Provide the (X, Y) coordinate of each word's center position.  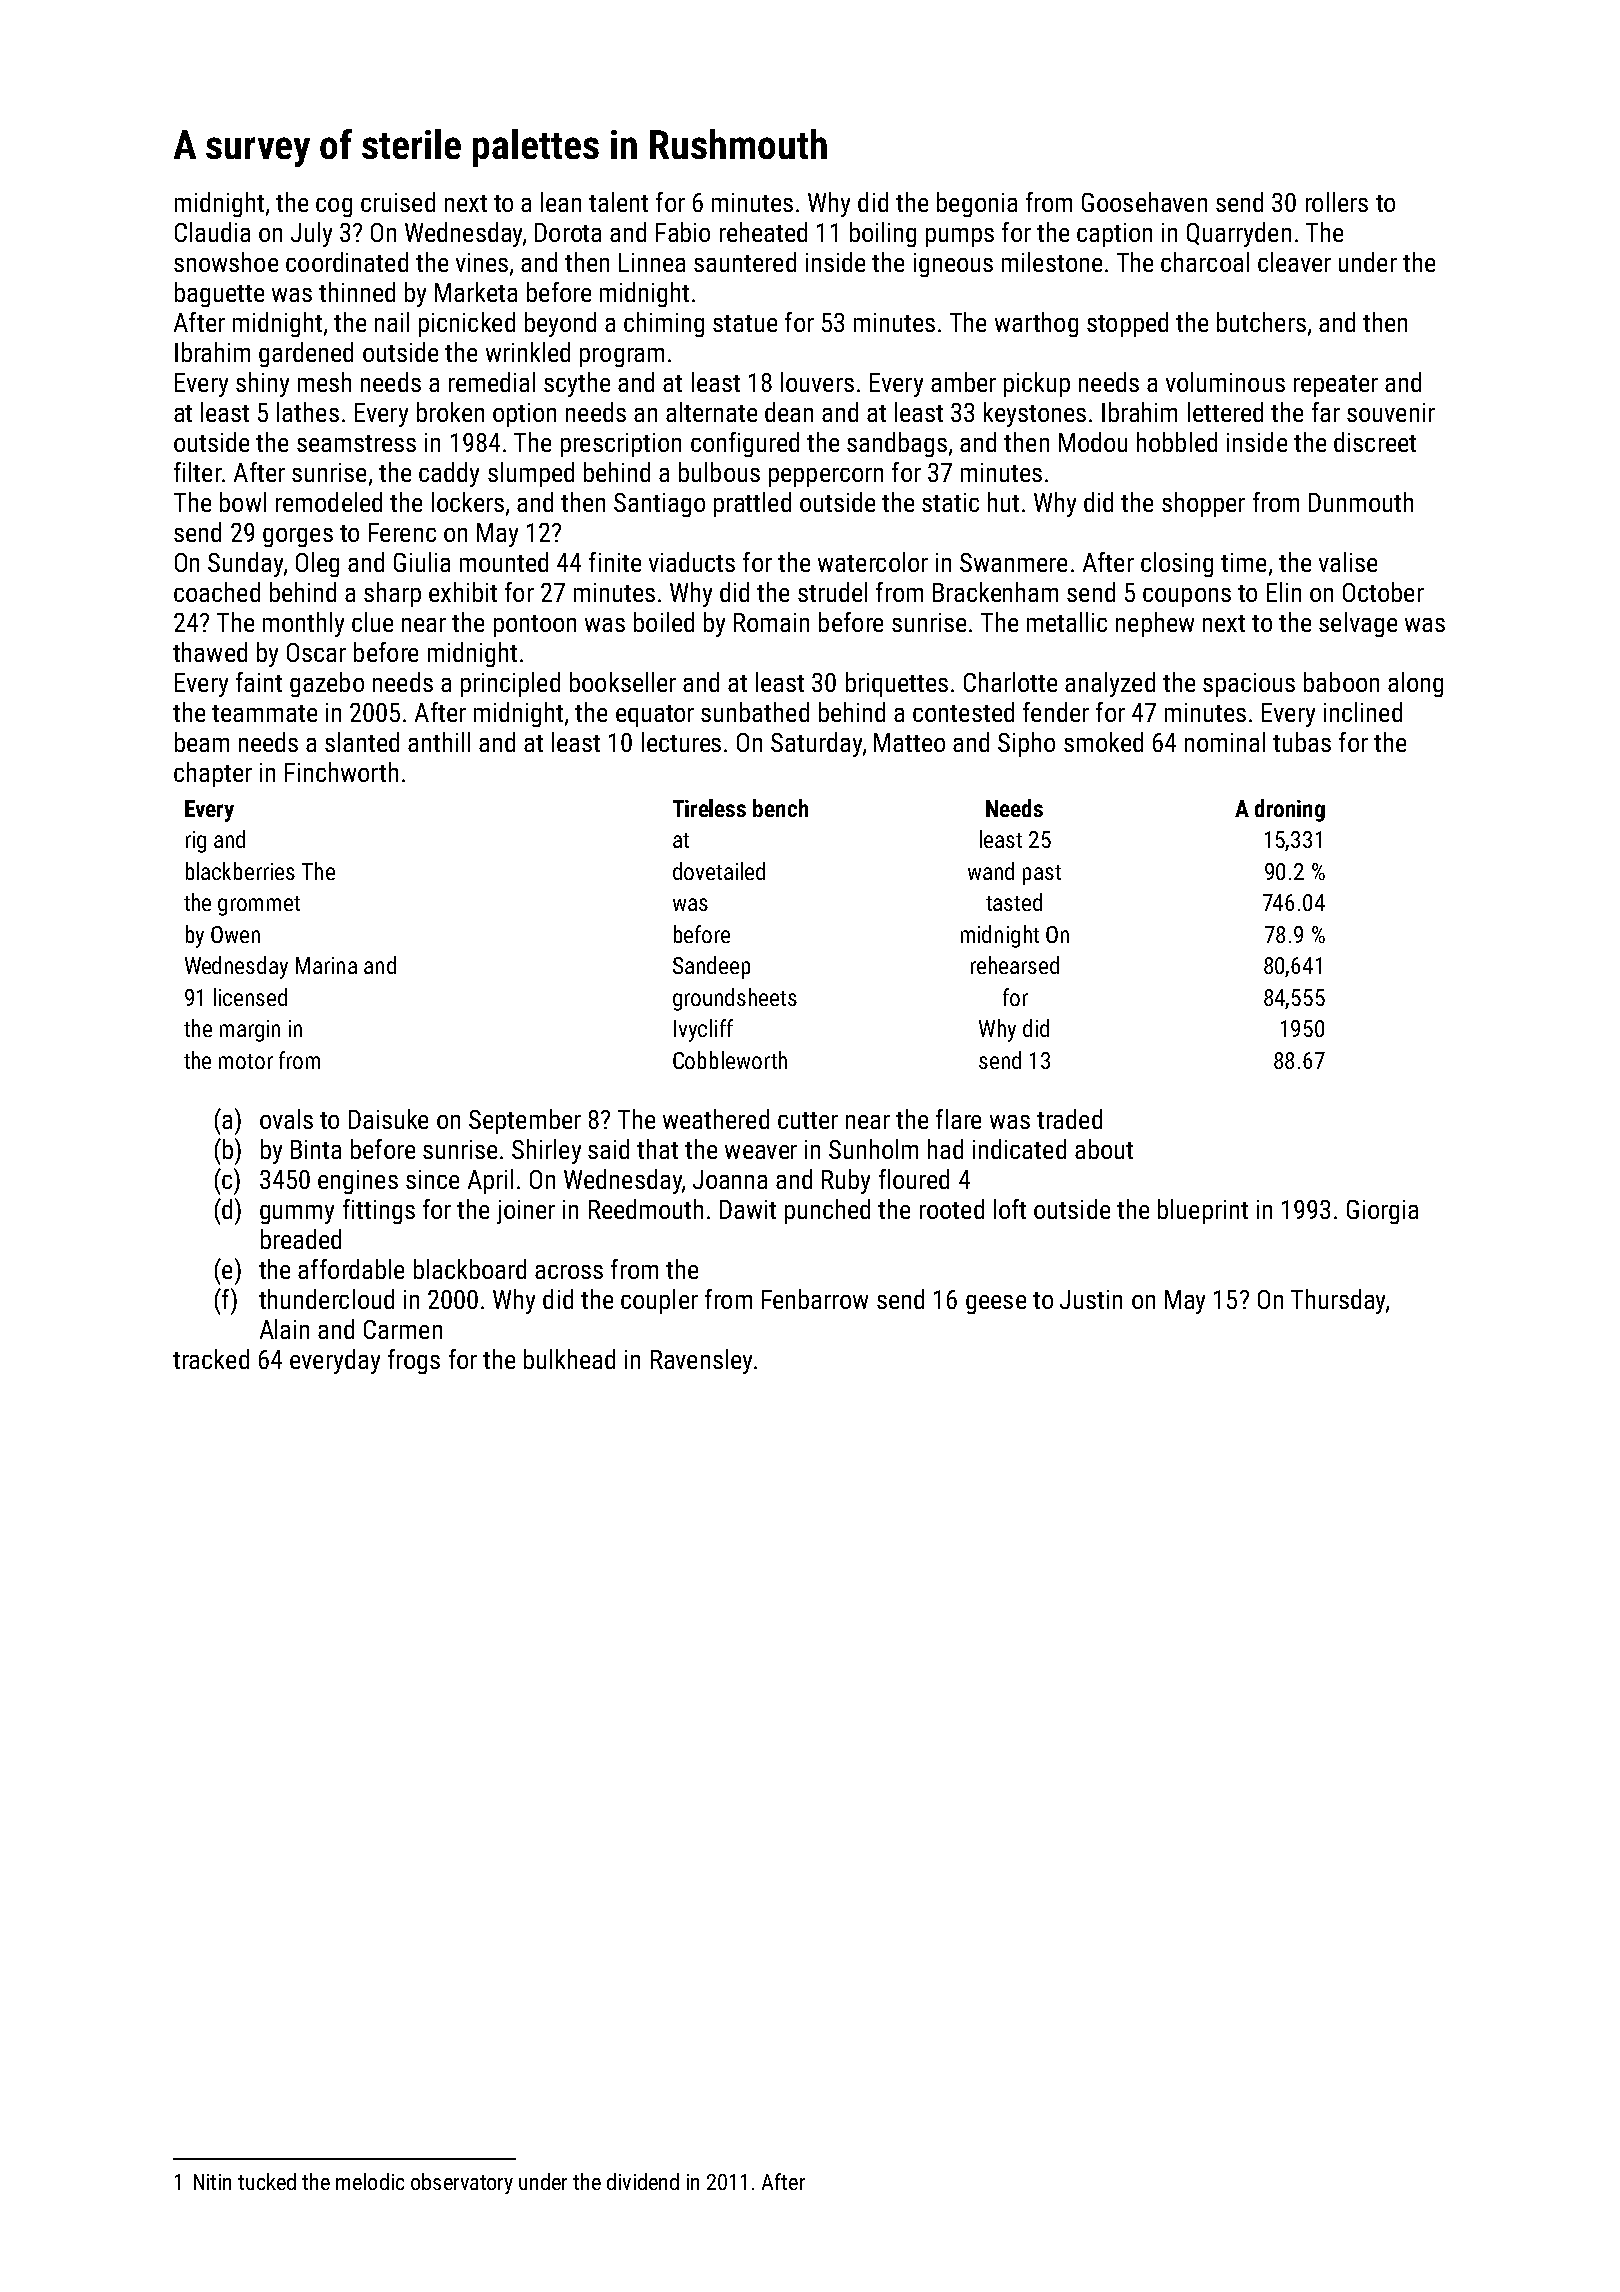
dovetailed (719, 871)
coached (217, 592)
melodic (370, 2181)
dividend (643, 2181)
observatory (462, 2183)
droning (1290, 810)
